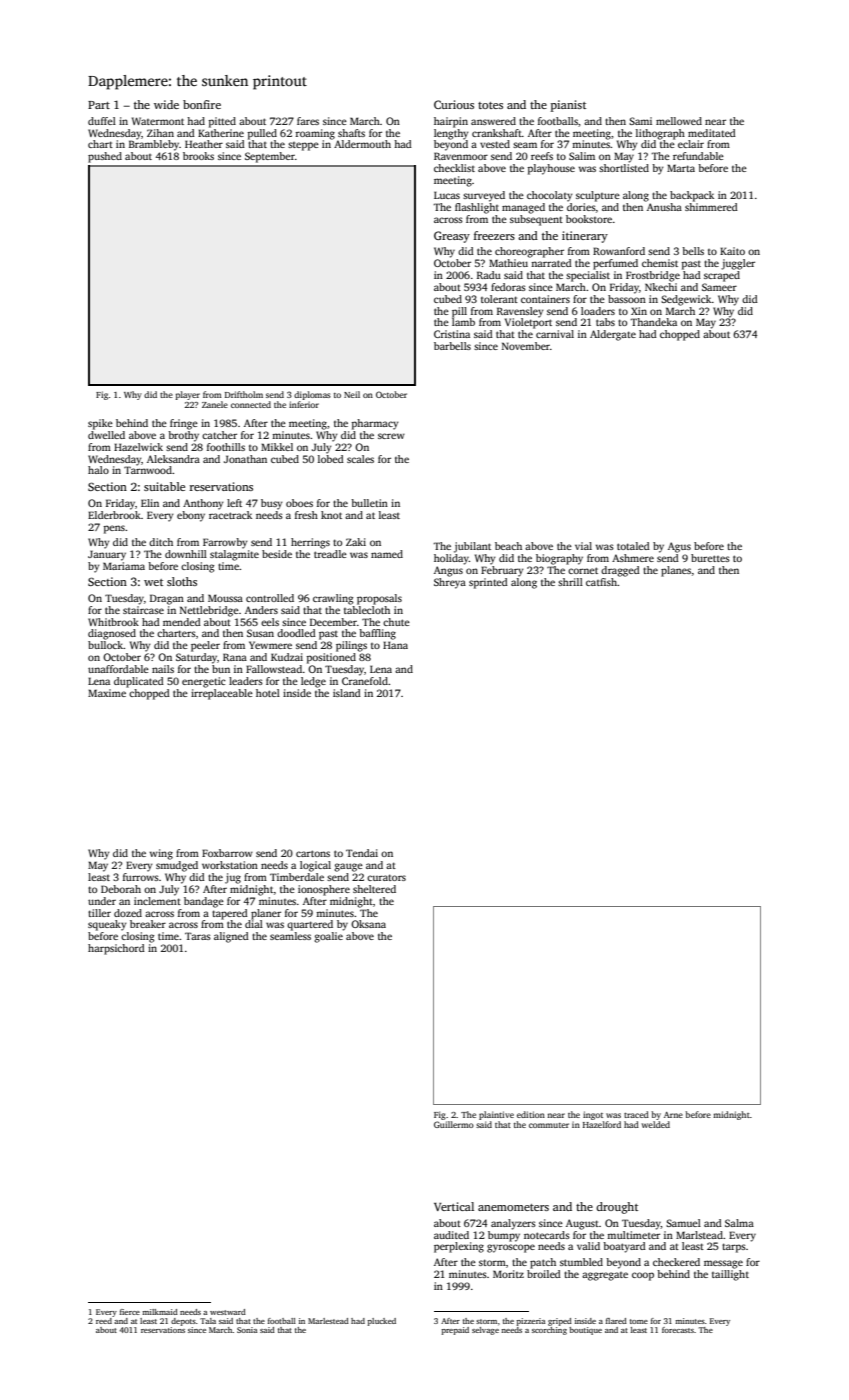 The image size is (849, 1400). I want to click on curators, so click(386, 877).
